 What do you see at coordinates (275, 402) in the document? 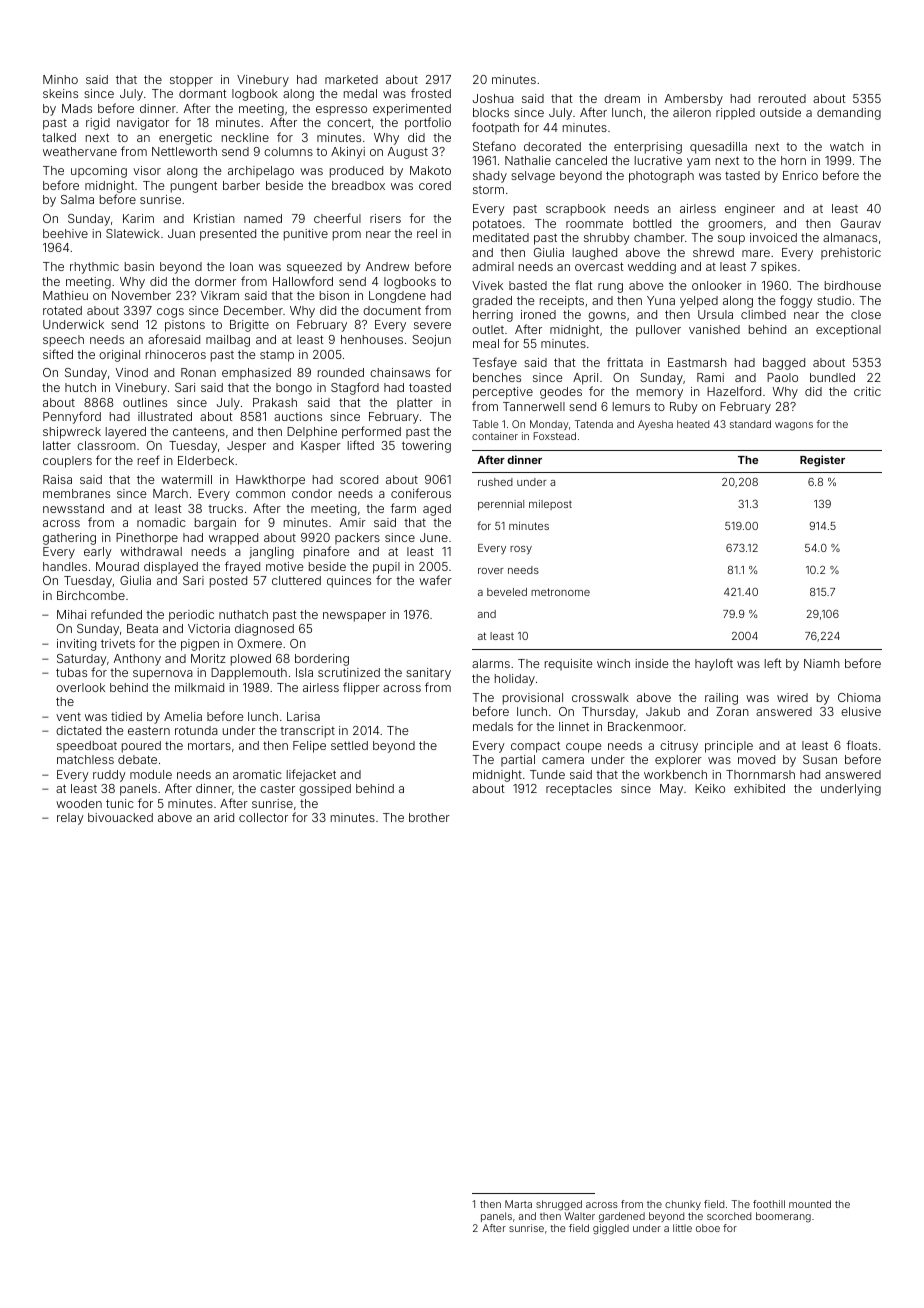
I see `Prakash` at bounding box center [275, 402].
